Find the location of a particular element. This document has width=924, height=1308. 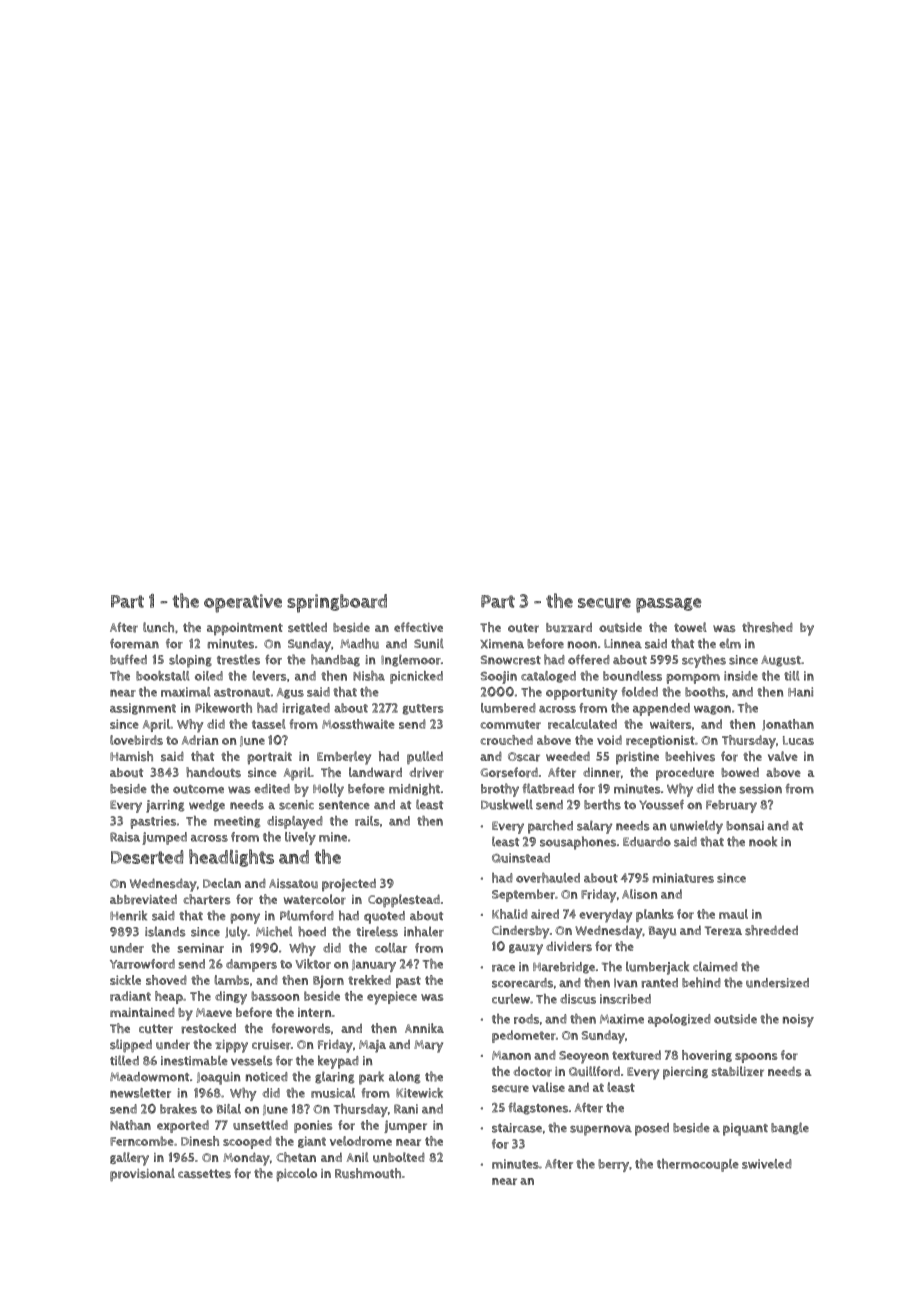

Rushmouth is located at coordinates (368, 1173).
